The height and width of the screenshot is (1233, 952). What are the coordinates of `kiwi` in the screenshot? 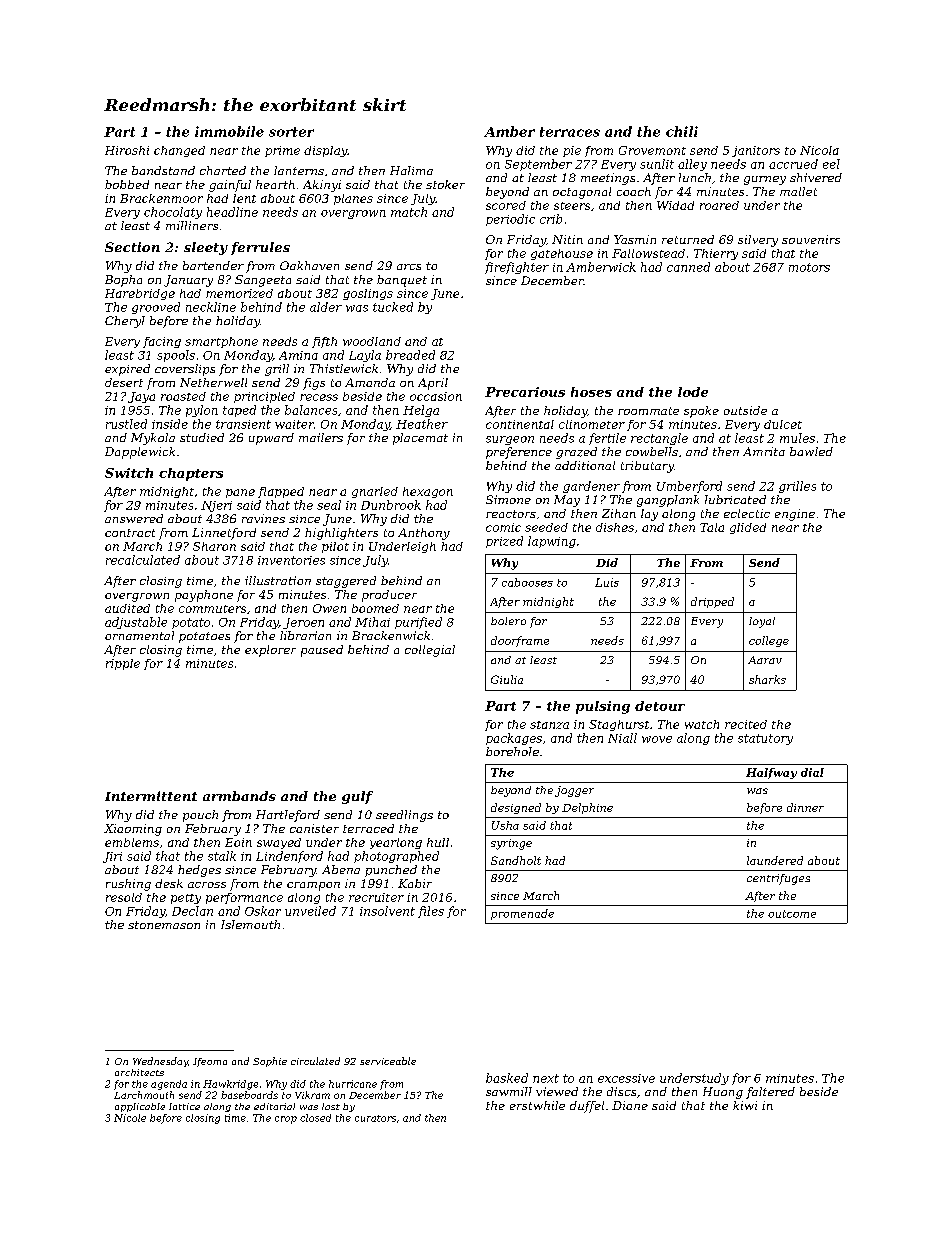 It's located at (745, 1105).
